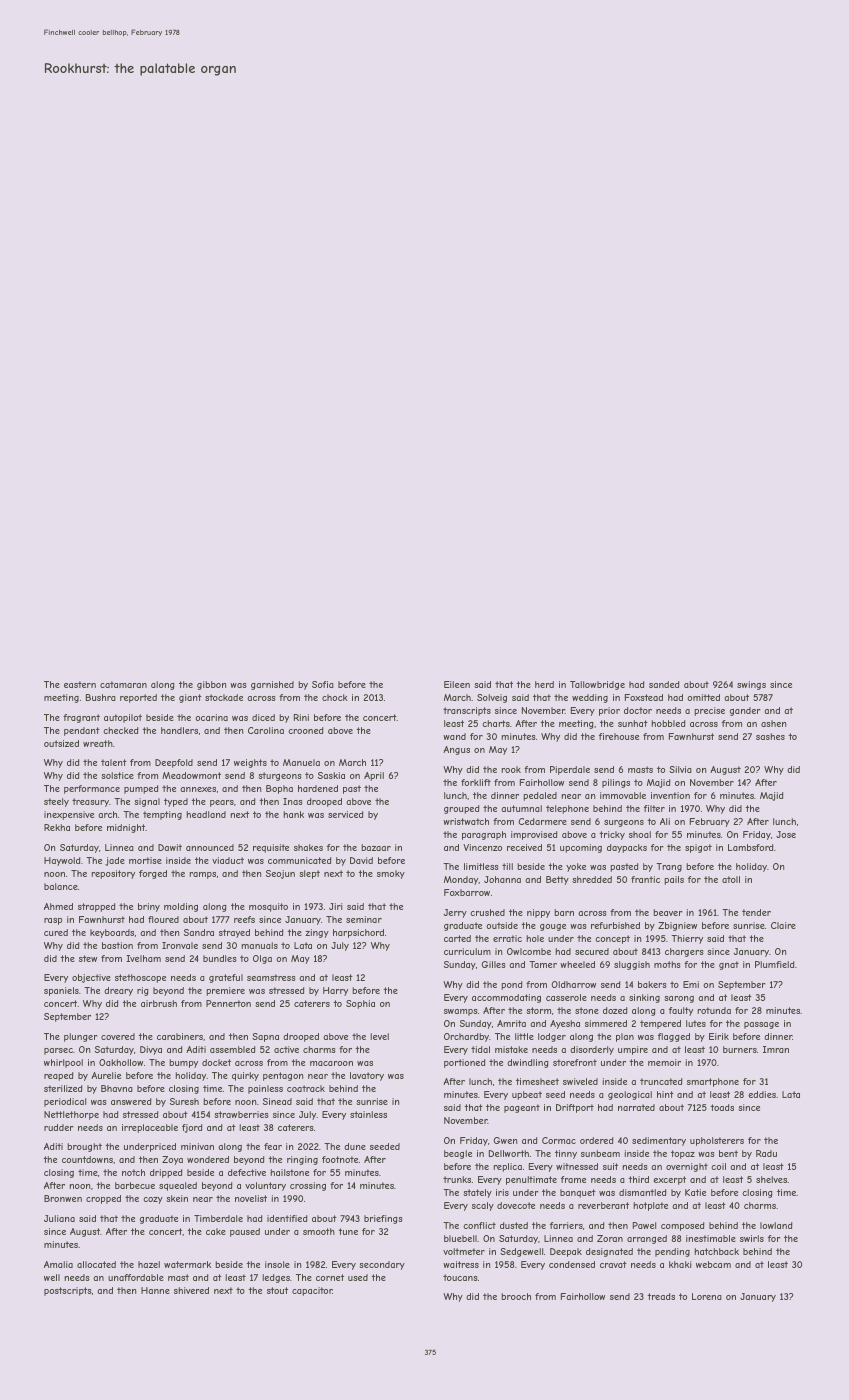 This page has height=1400, width=849. I want to click on swings, so click(751, 685).
